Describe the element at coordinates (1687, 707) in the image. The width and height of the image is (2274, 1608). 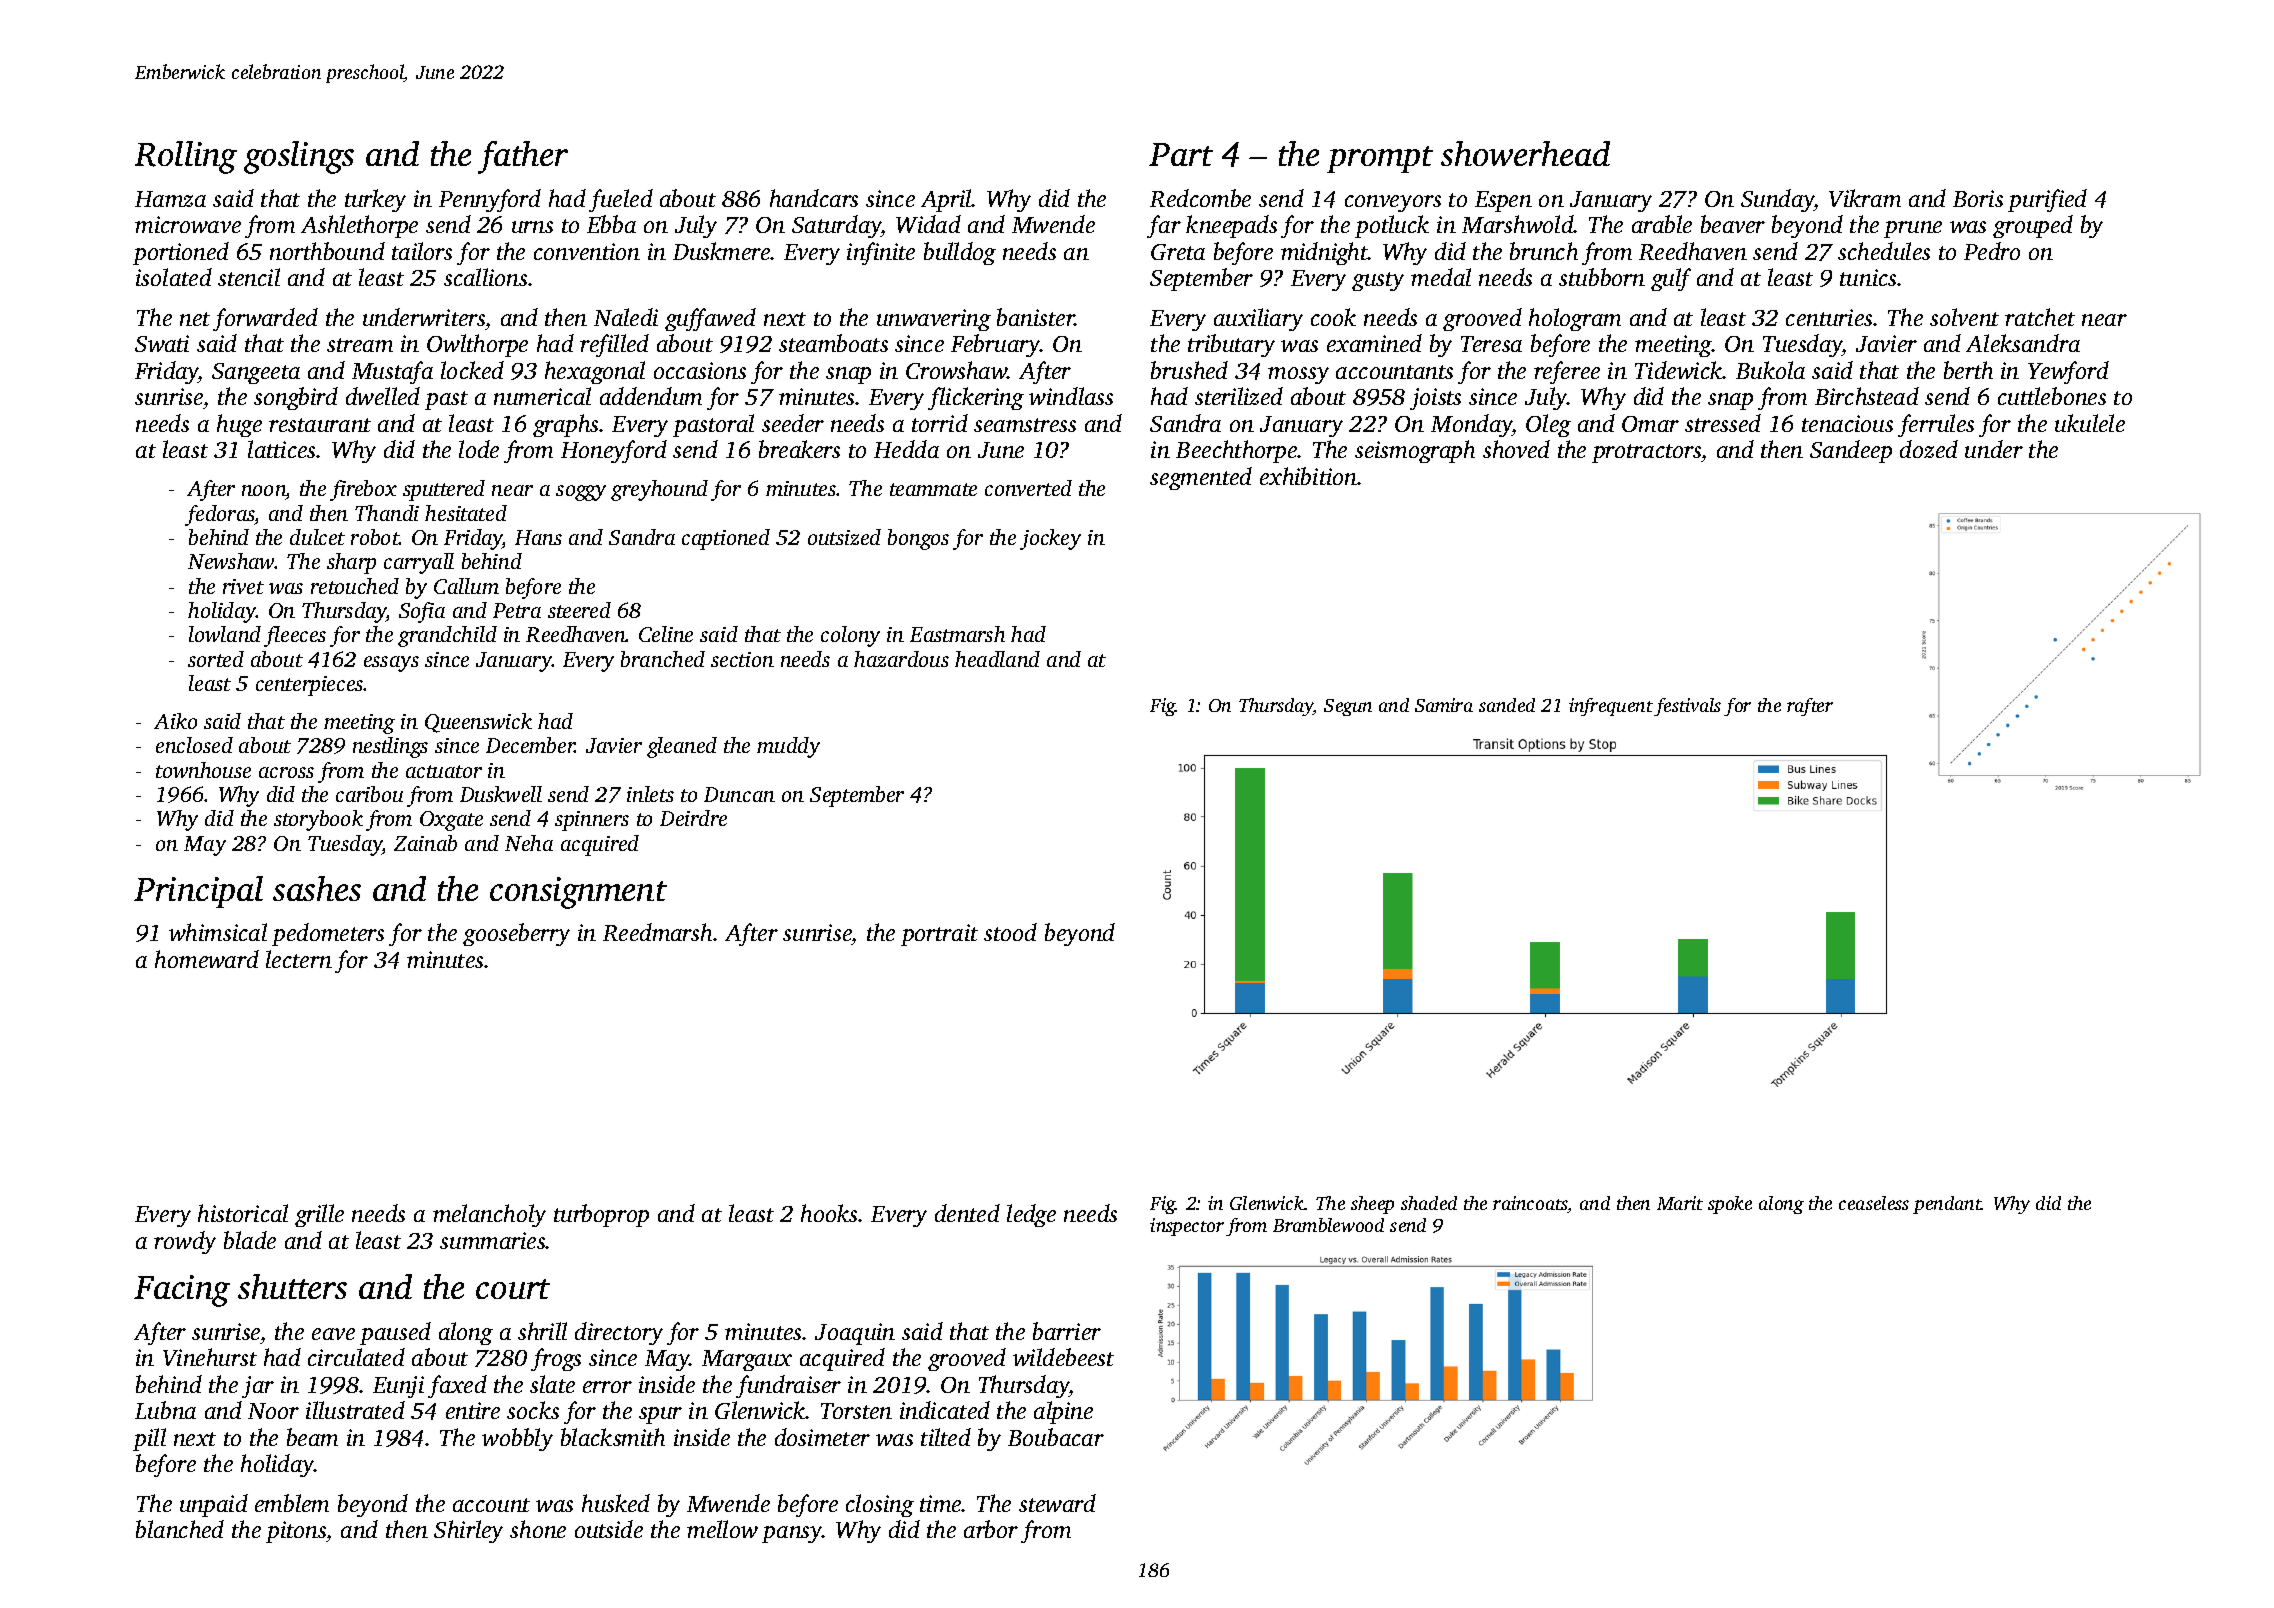
I see `festivals` at that location.
